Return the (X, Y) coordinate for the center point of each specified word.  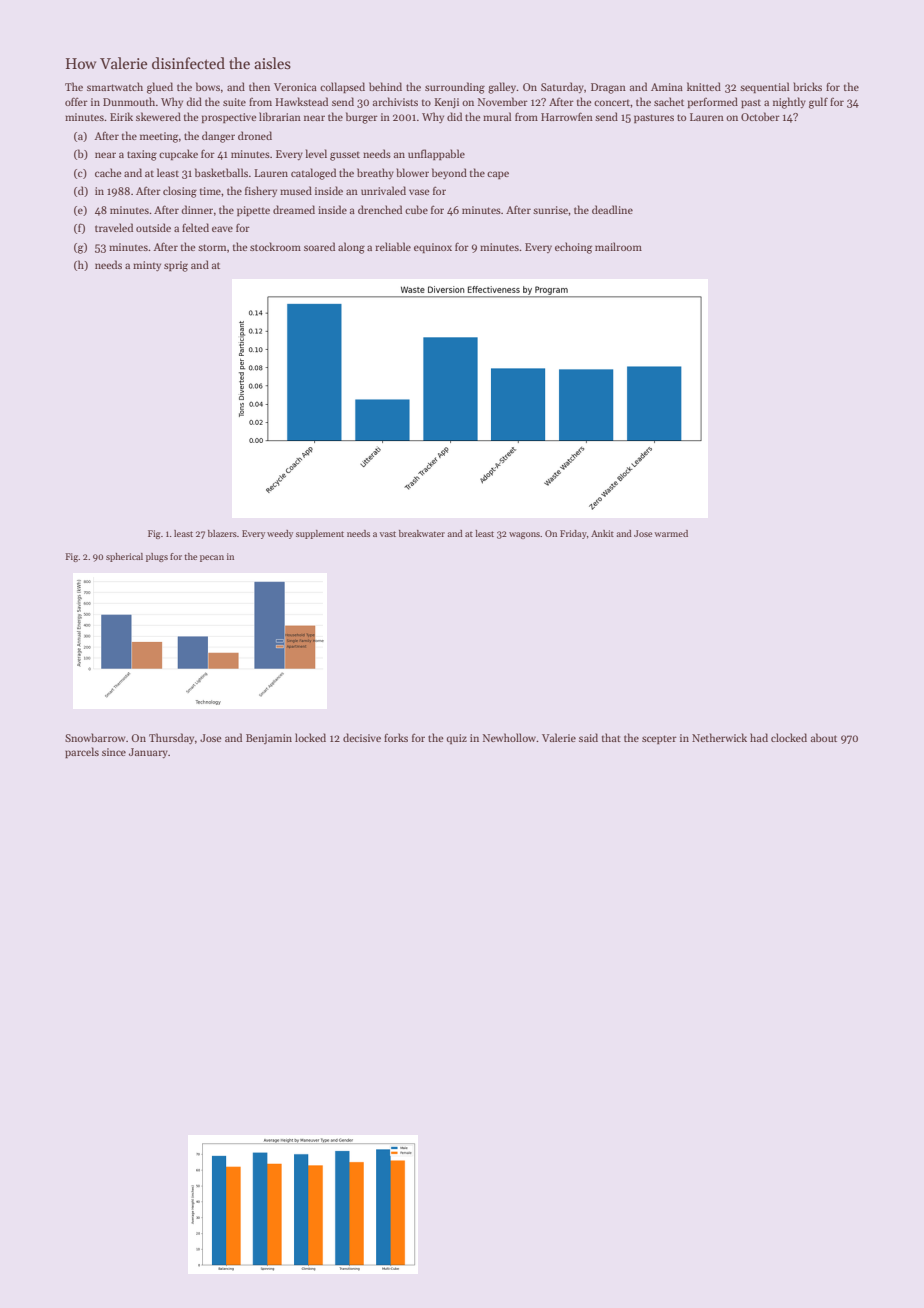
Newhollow (510, 737)
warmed (671, 533)
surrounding (455, 88)
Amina (667, 87)
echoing (573, 248)
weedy (280, 534)
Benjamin (269, 739)
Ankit (602, 533)
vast (388, 534)
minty (147, 266)
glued (160, 88)
